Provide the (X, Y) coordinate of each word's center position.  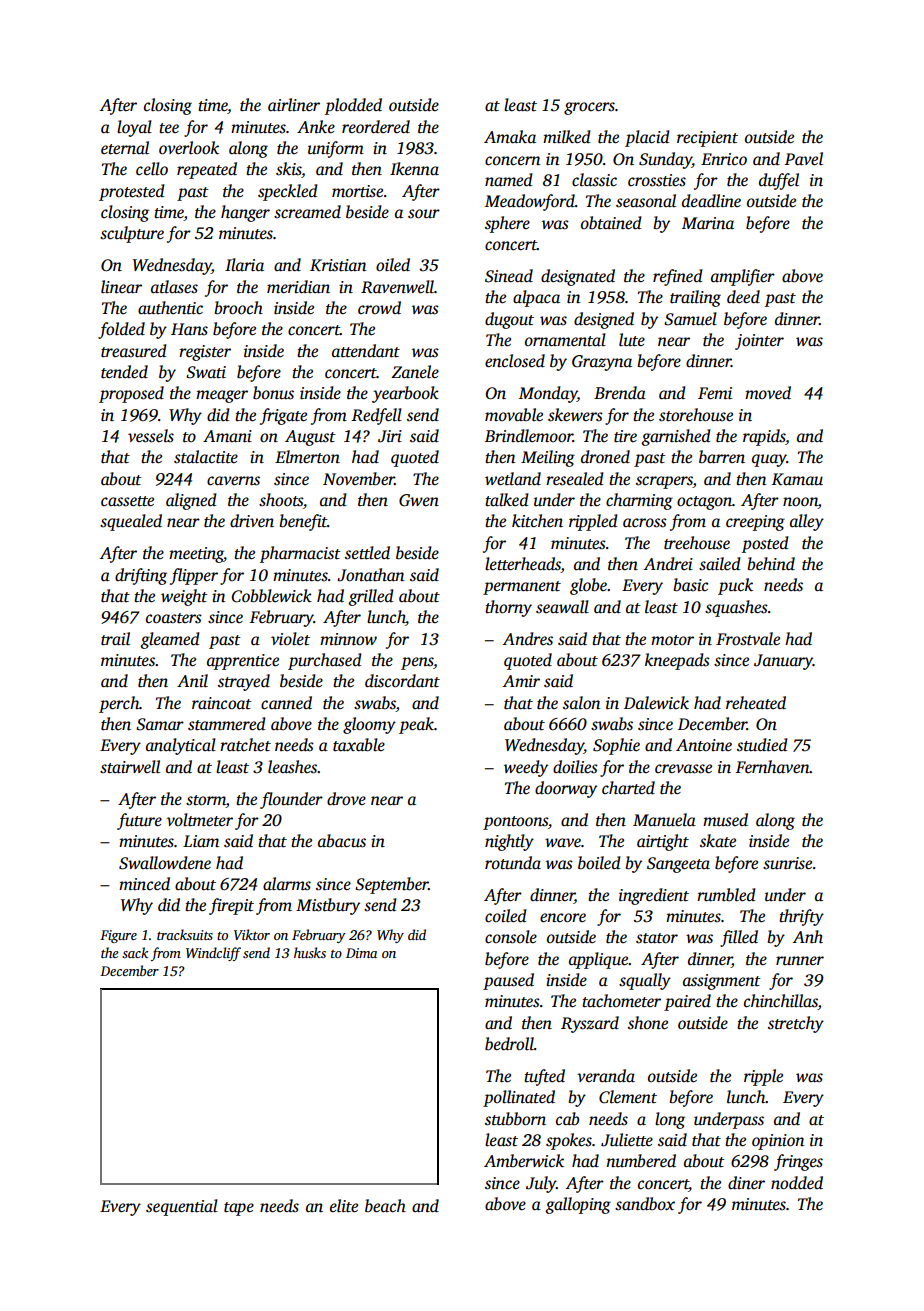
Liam (201, 841)
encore (563, 918)
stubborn (515, 1119)
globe (588, 586)
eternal (125, 148)
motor (672, 640)
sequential (182, 1207)
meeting (196, 555)
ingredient (654, 896)
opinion (778, 1142)
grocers (589, 108)
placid (647, 138)
